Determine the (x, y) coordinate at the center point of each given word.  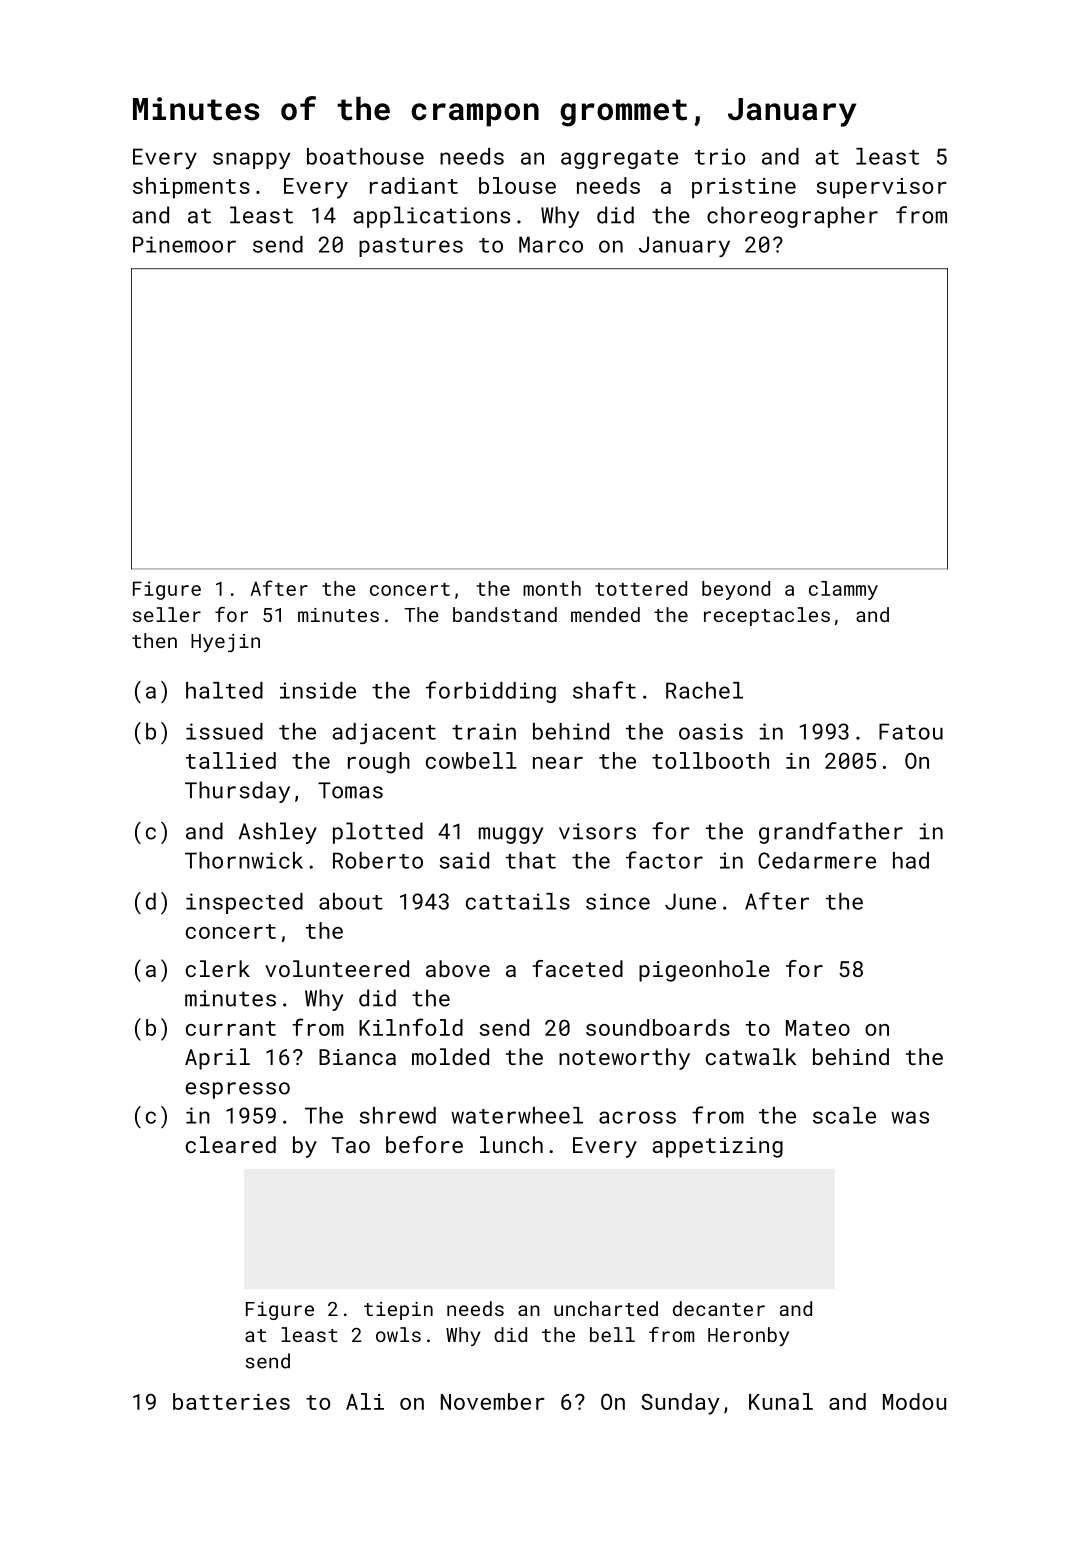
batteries (231, 1401)
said (464, 860)
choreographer (792, 217)
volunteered (337, 968)
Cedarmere (817, 860)
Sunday (680, 1404)
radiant (414, 185)
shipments (191, 188)
